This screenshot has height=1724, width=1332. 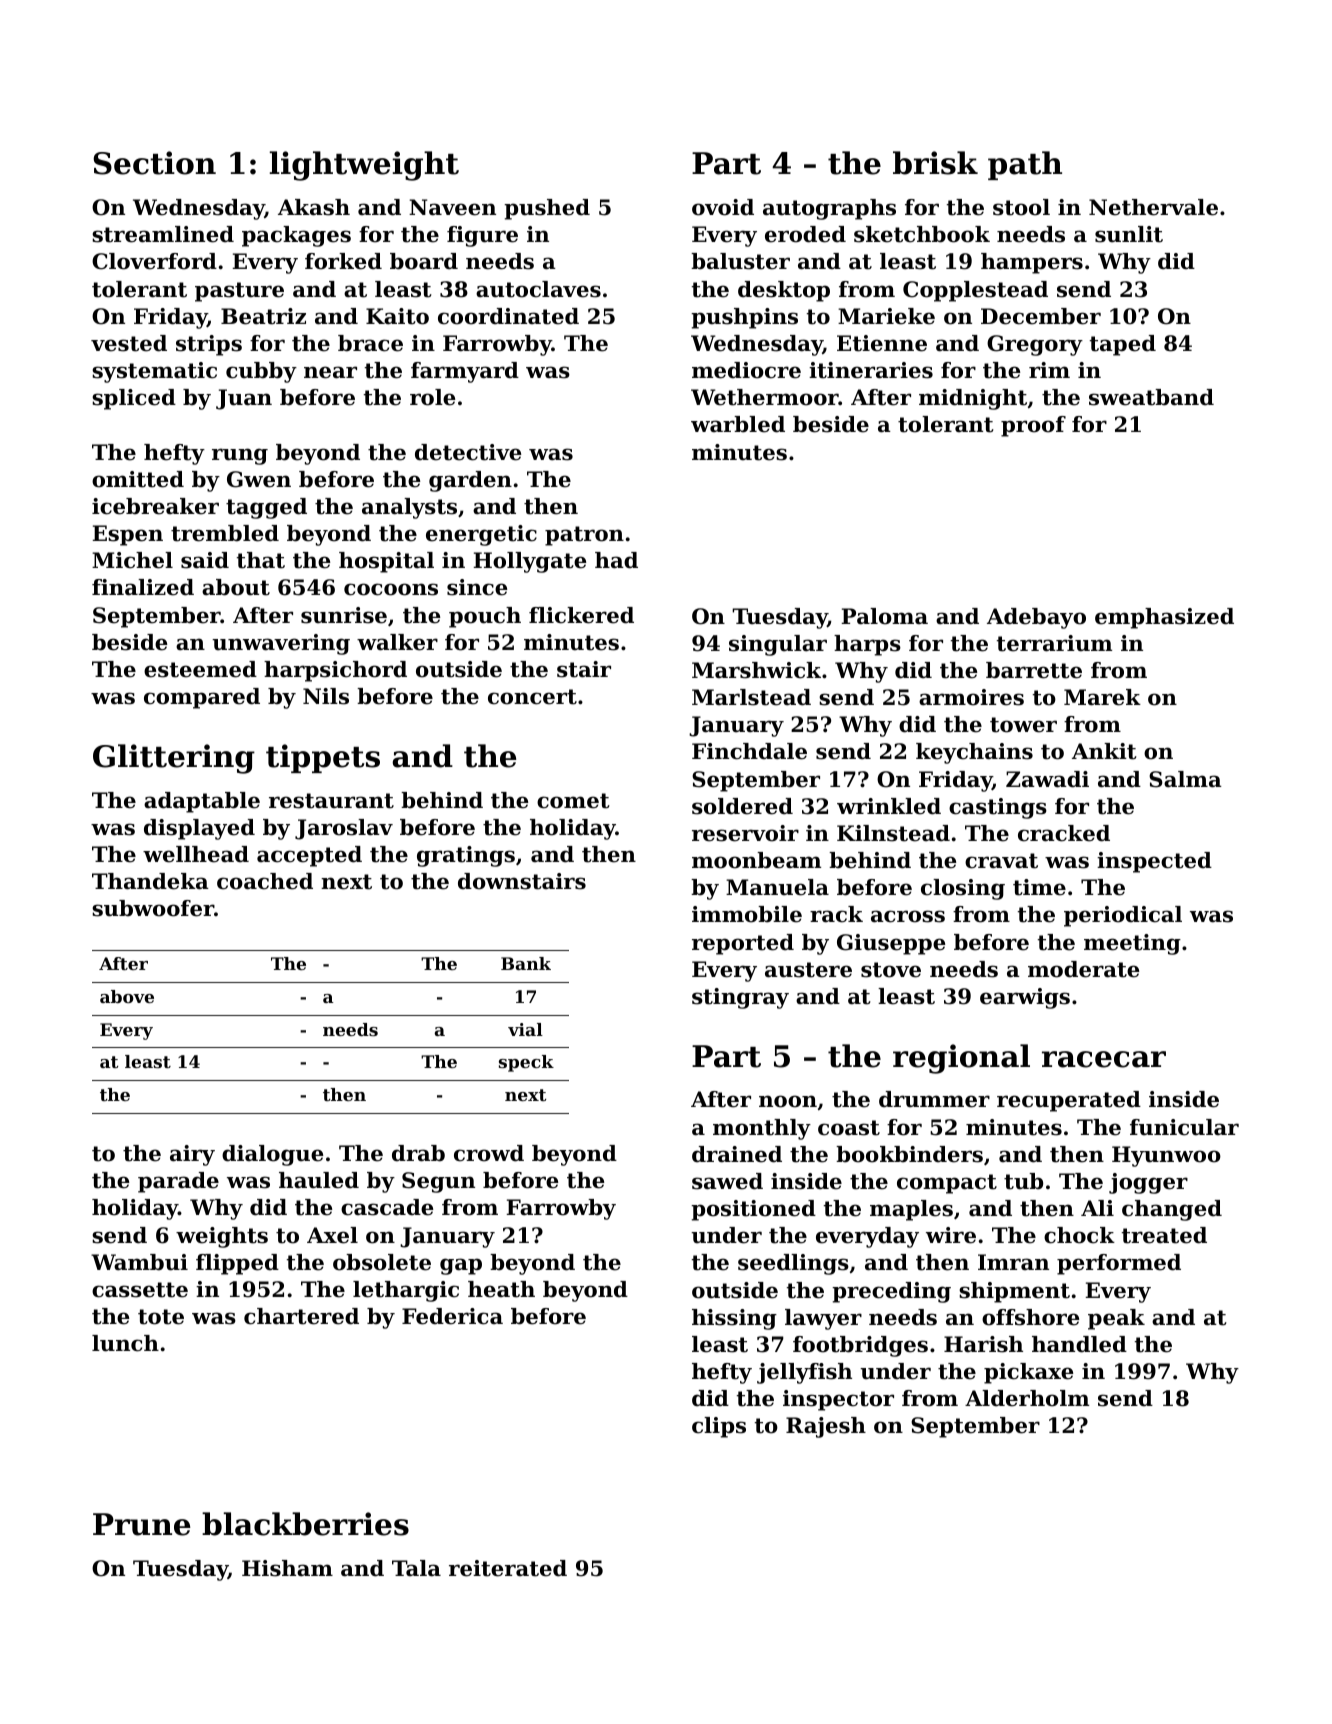 What do you see at coordinates (305, 1524) in the screenshot?
I see `blackberries` at bounding box center [305, 1524].
